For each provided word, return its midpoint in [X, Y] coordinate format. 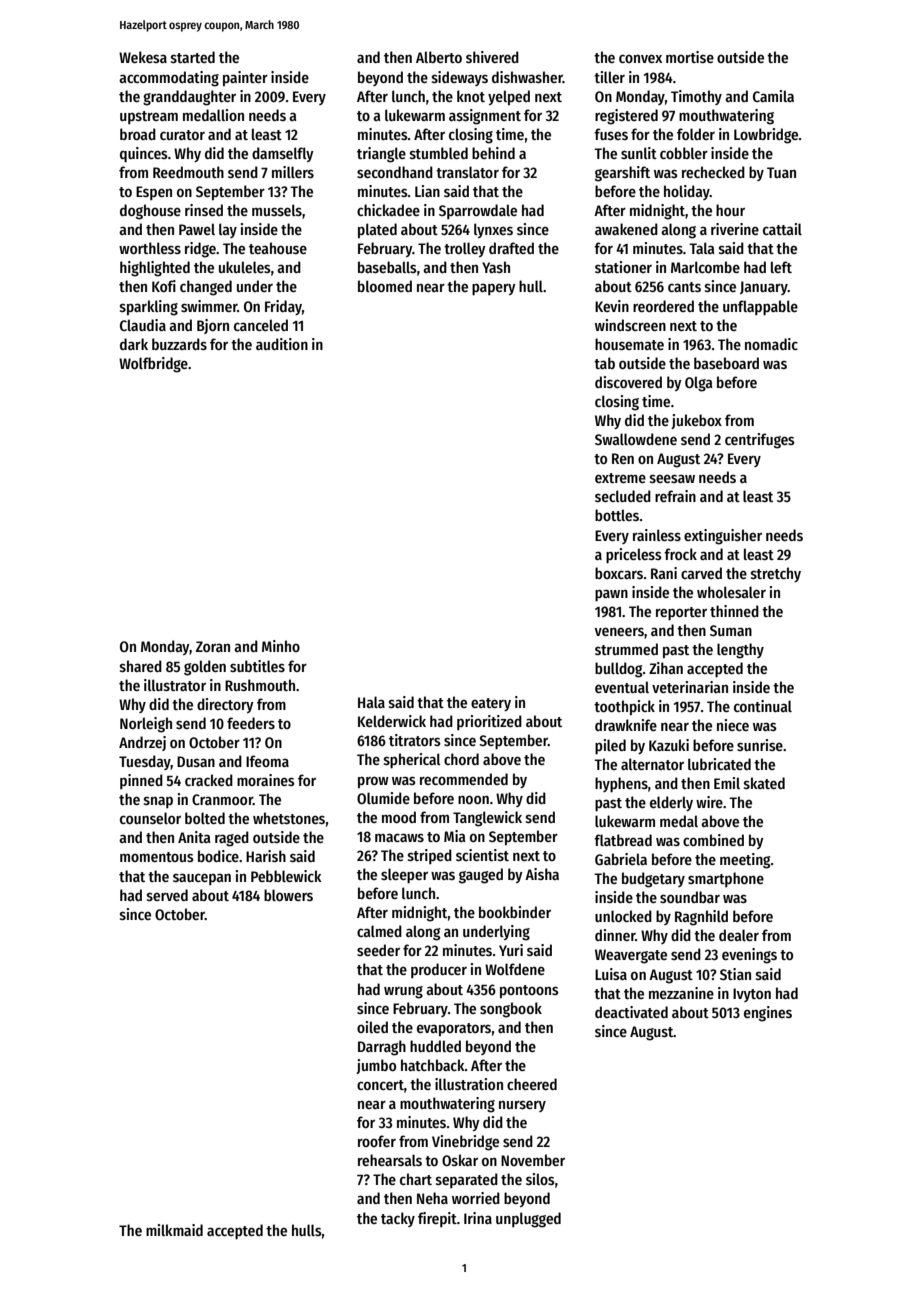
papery [494, 289]
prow [373, 782]
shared [141, 666]
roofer [377, 1141]
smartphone [726, 879]
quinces [144, 154]
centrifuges [760, 441]
